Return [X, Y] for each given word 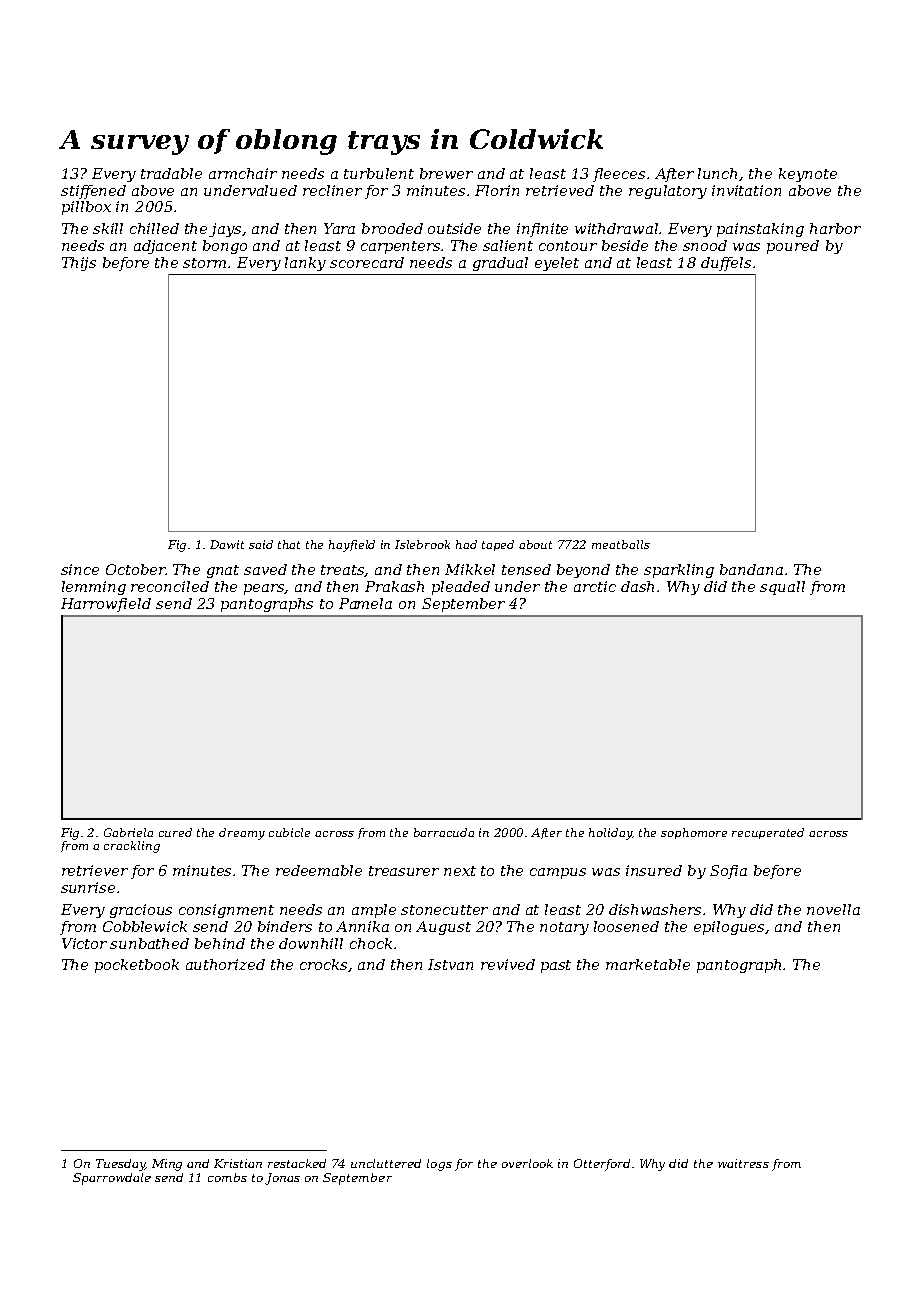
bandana [751, 569]
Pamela [365, 603]
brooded [392, 228]
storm [204, 263]
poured [793, 247]
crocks [324, 965]
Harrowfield [106, 605]
